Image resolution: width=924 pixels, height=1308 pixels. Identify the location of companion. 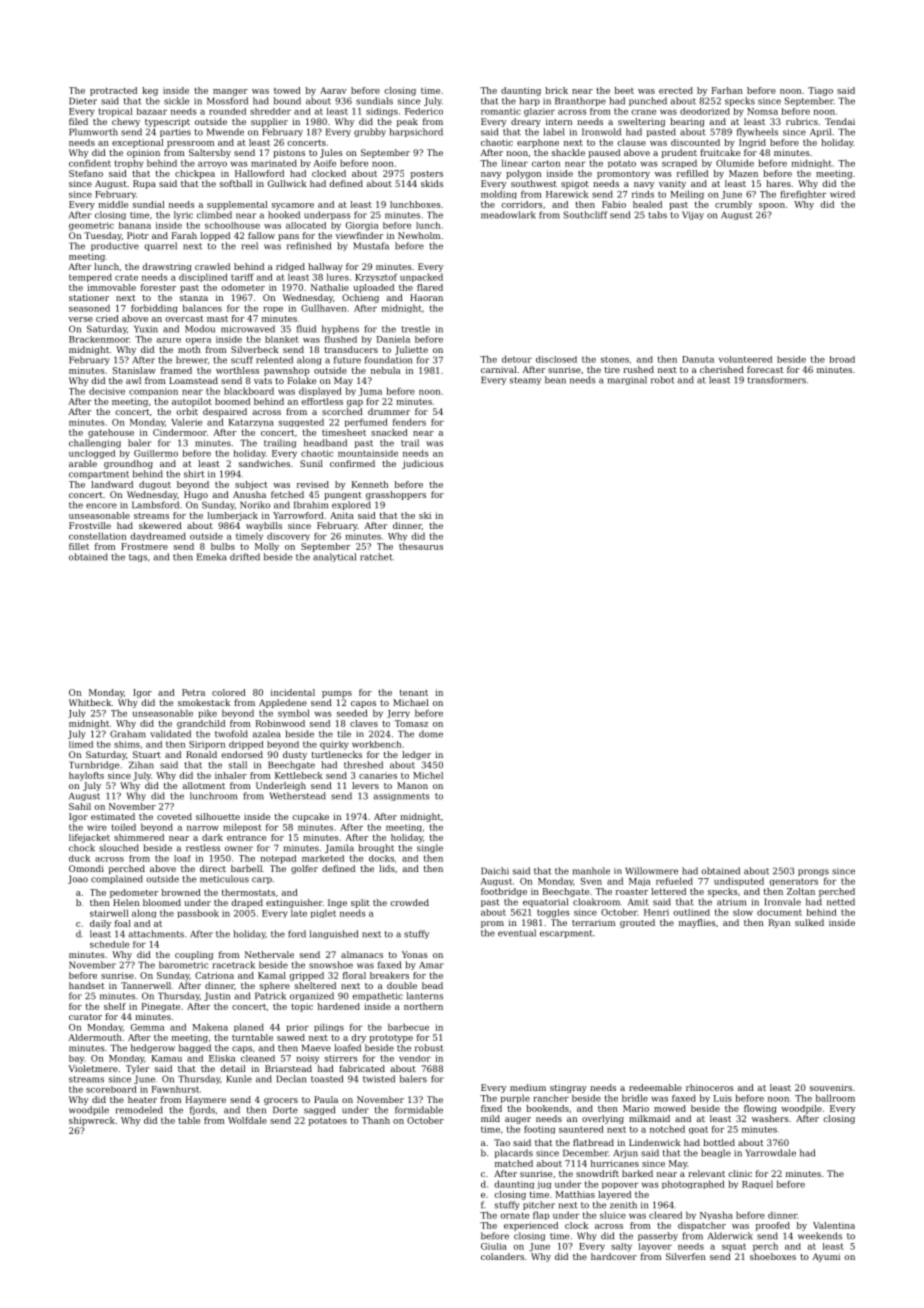
(153, 392).
